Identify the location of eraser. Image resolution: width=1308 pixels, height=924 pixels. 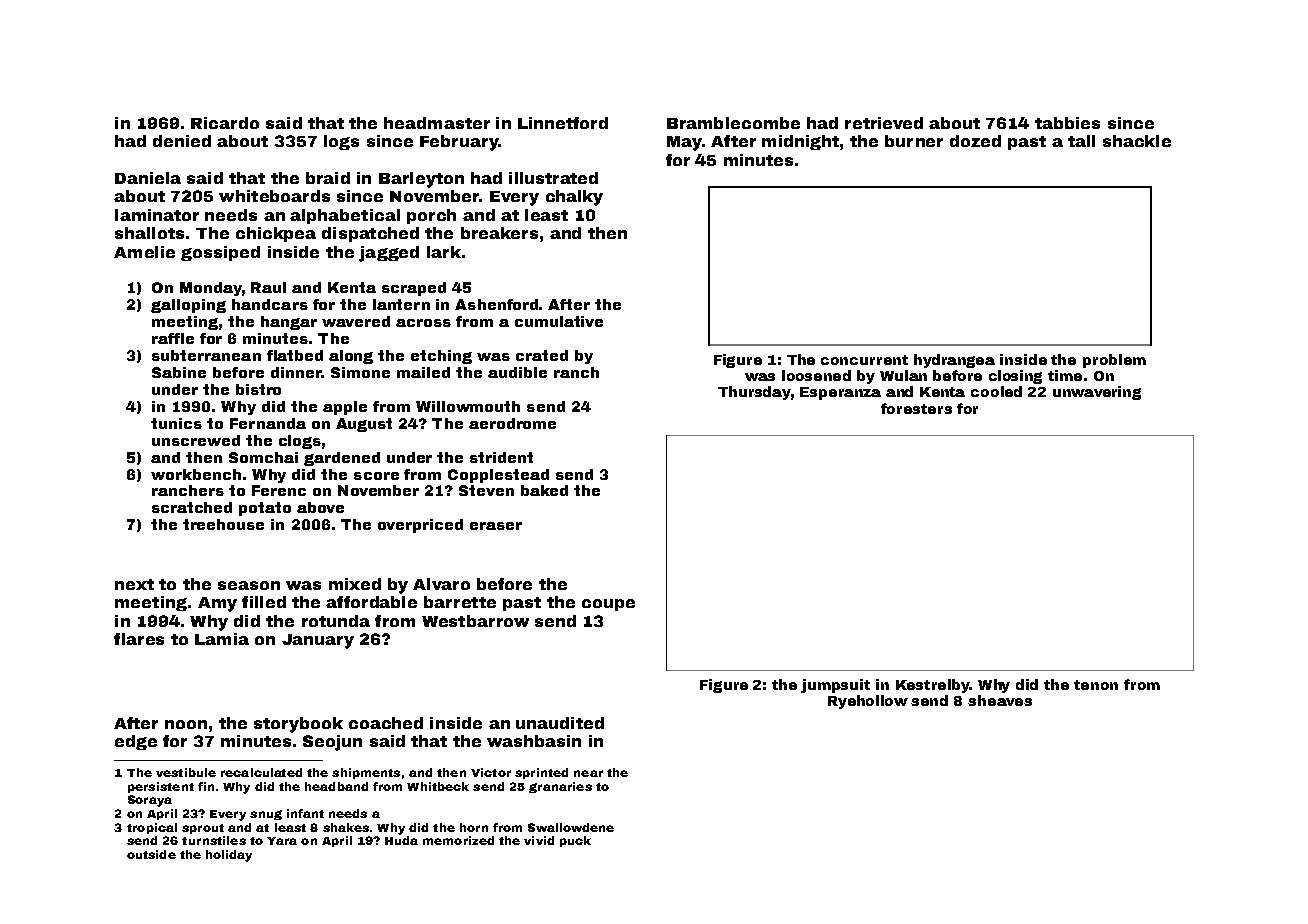
(496, 526).
